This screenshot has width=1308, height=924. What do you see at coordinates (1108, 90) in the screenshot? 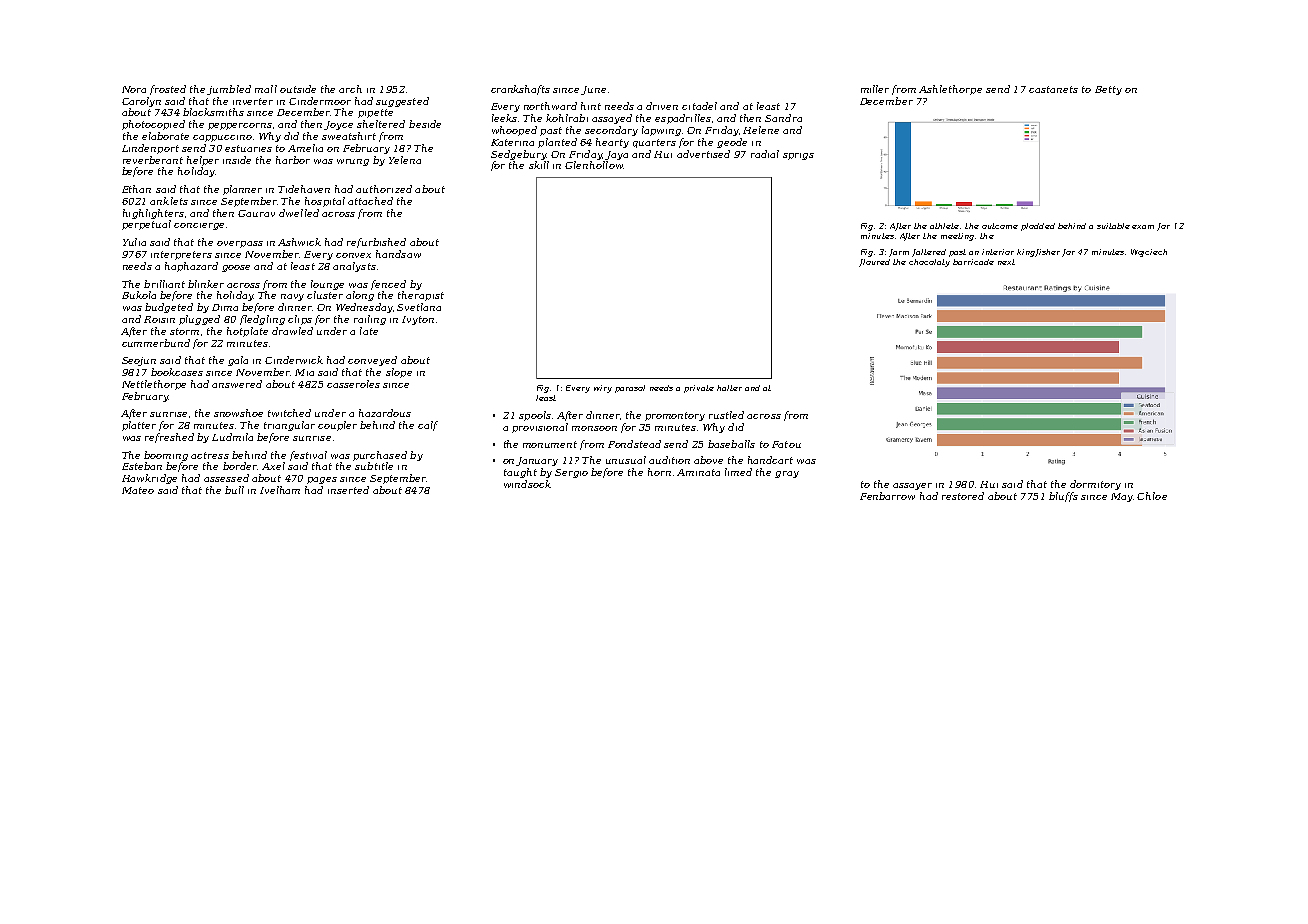
I see `Betty` at bounding box center [1108, 90].
